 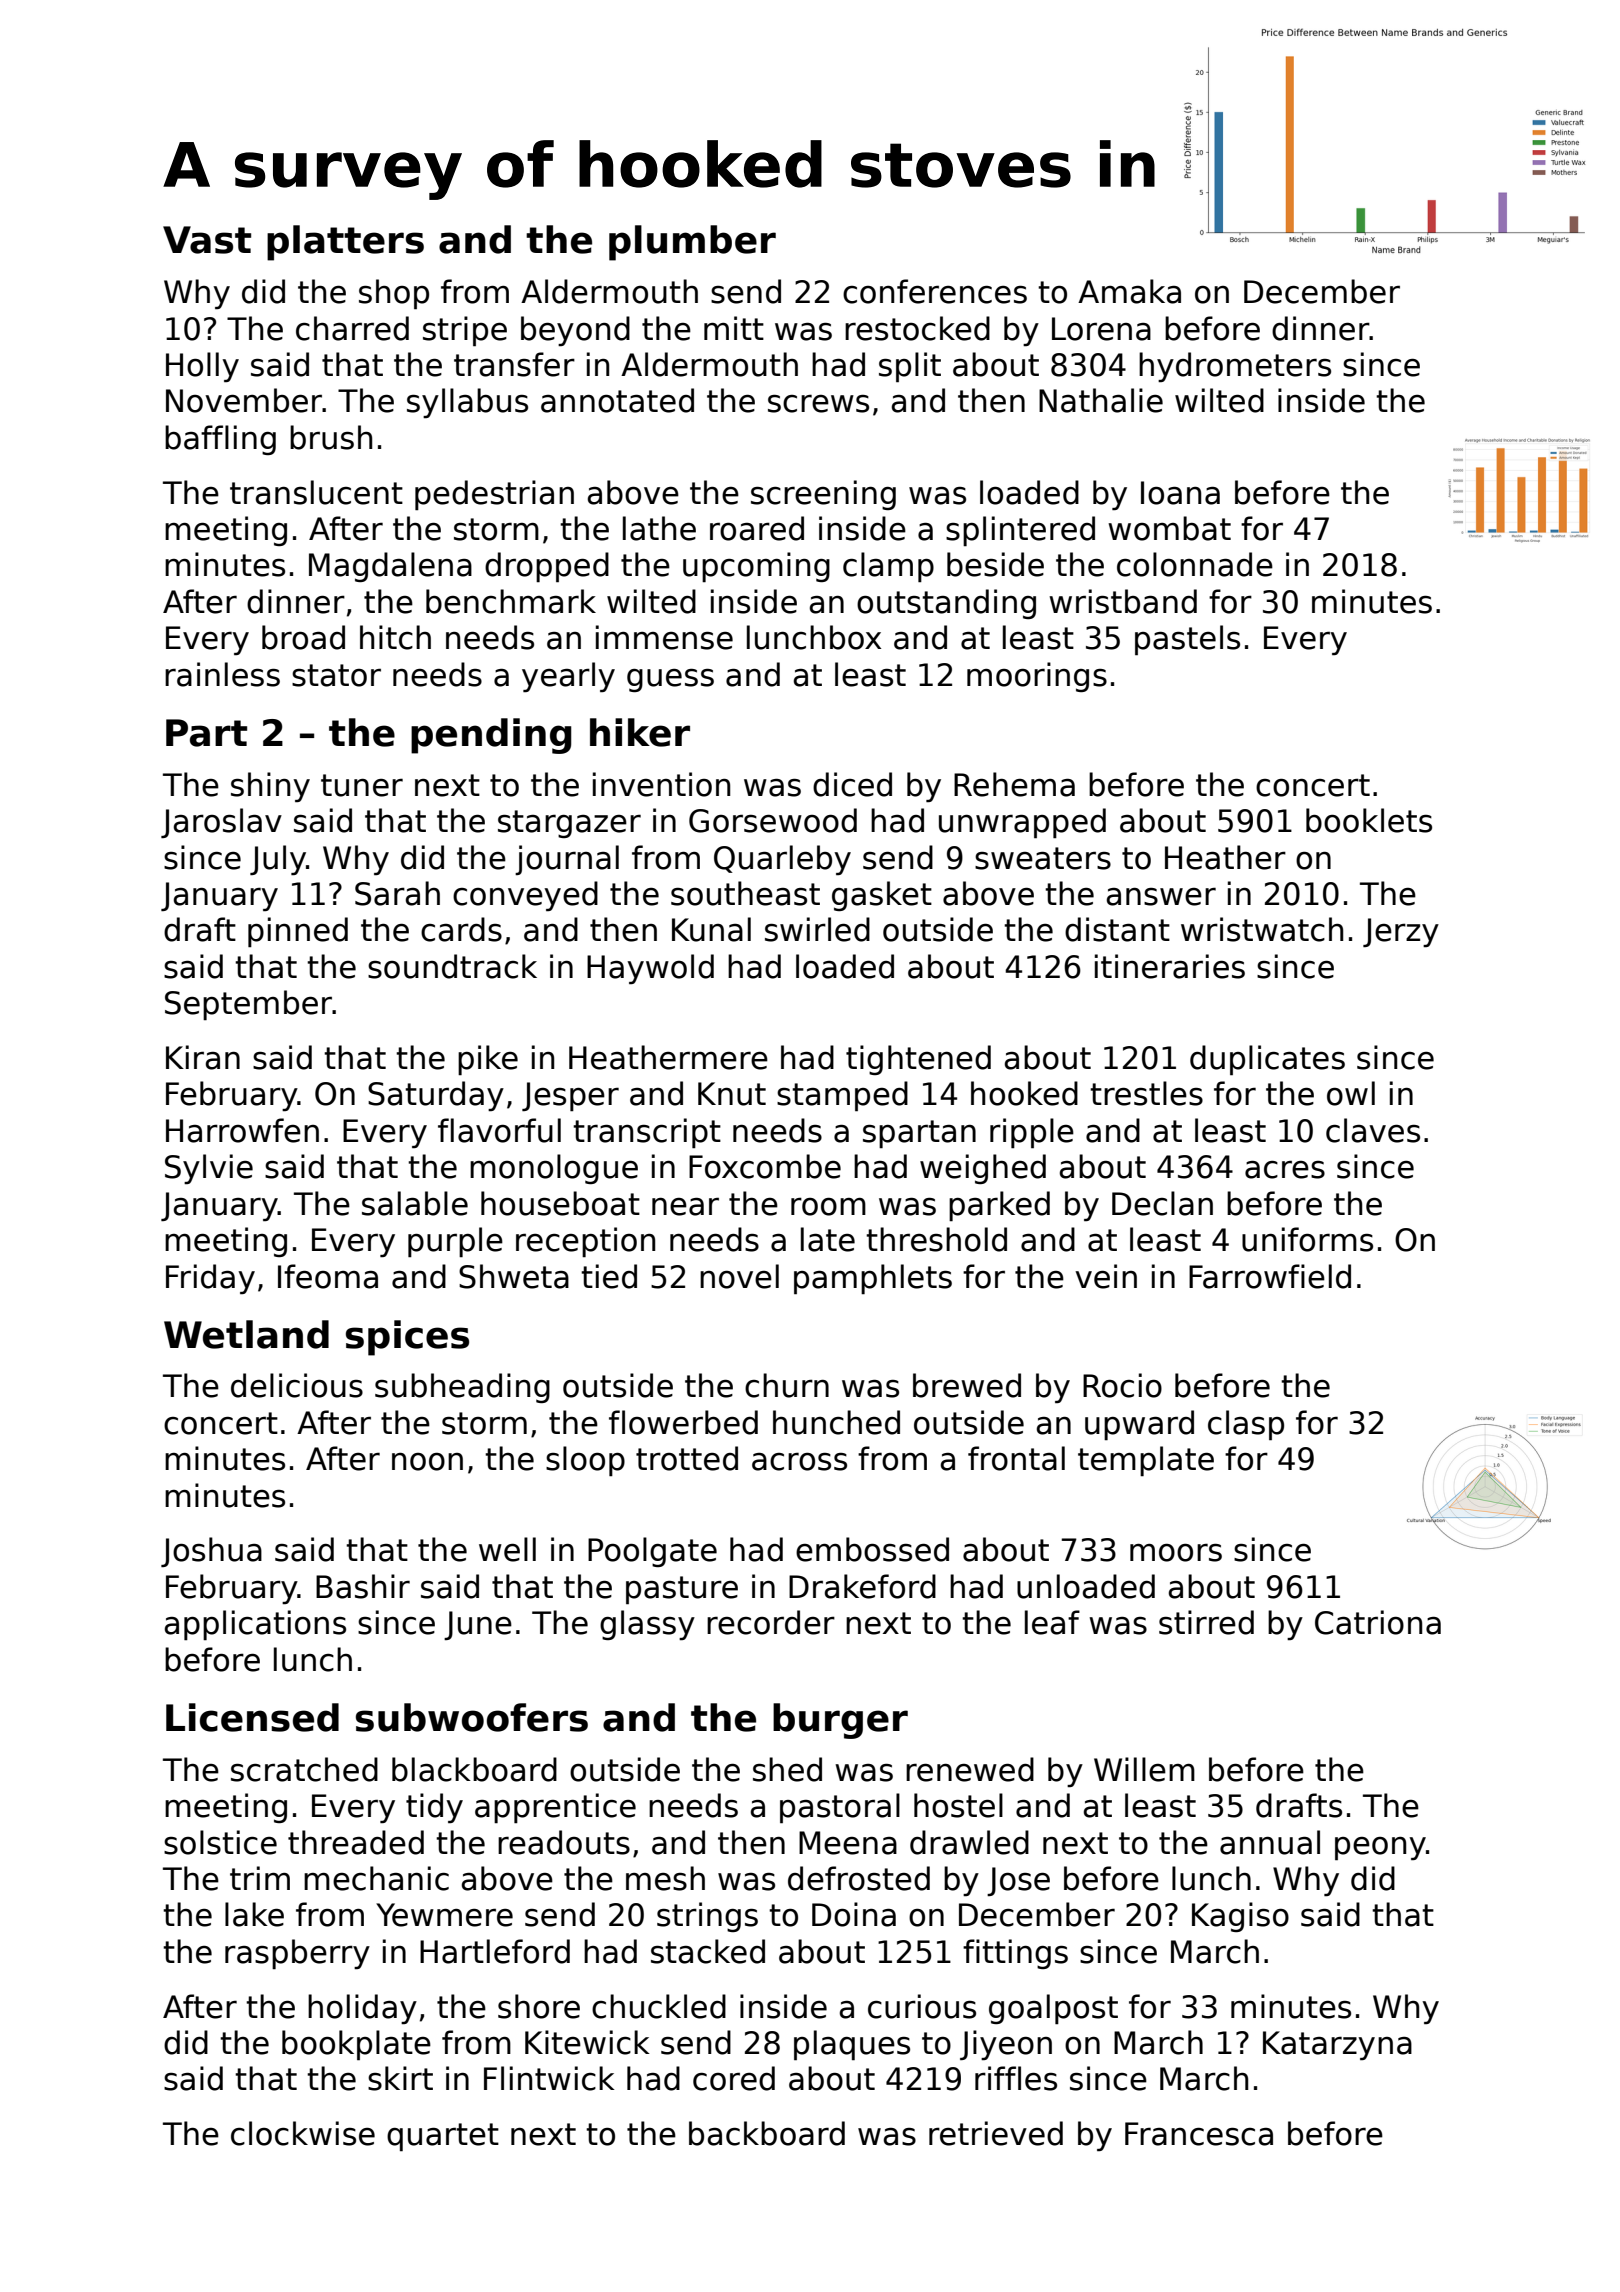 I want to click on Joshua, so click(x=211, y=1552).
